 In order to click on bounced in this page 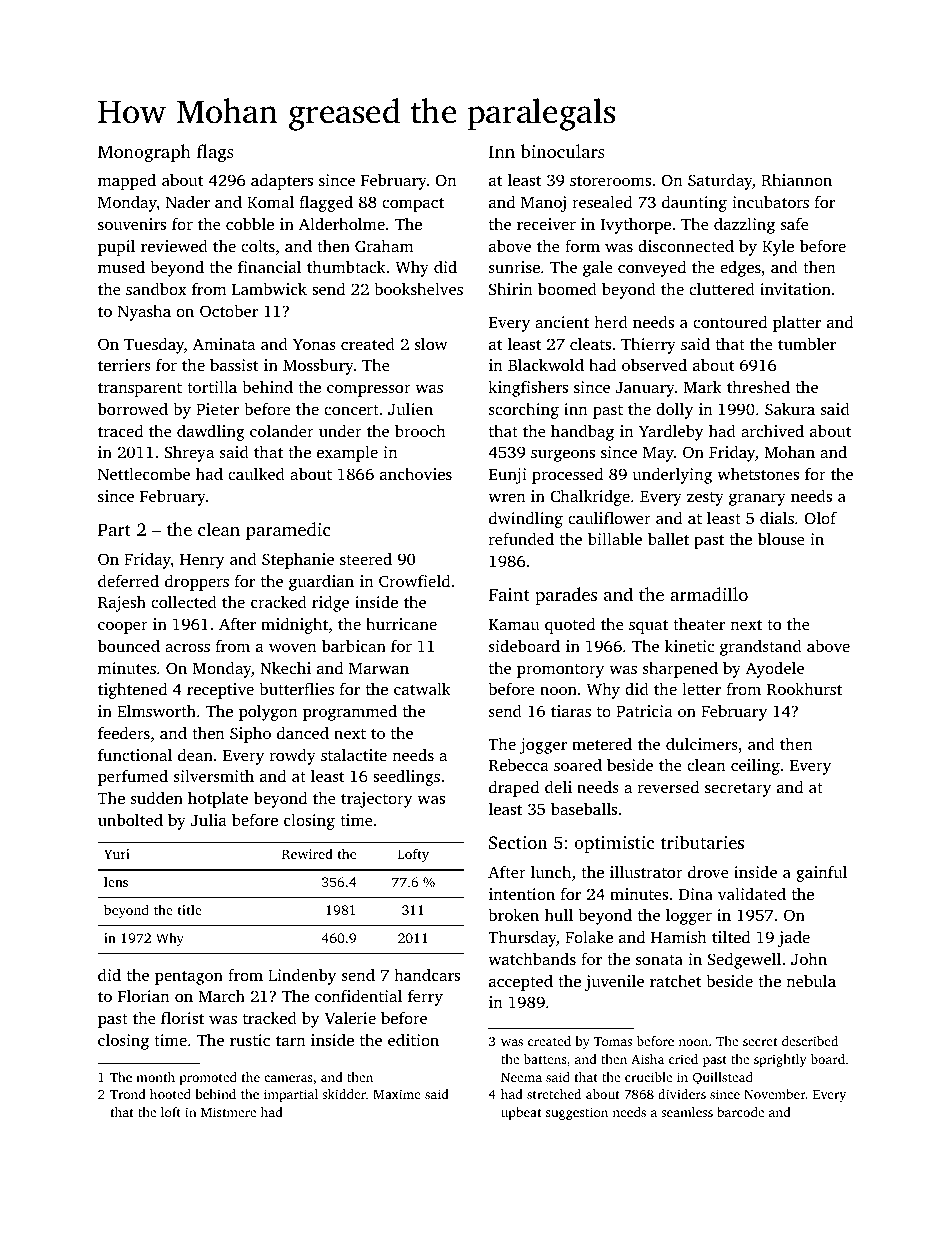, I will do `click(129, 646)`.
